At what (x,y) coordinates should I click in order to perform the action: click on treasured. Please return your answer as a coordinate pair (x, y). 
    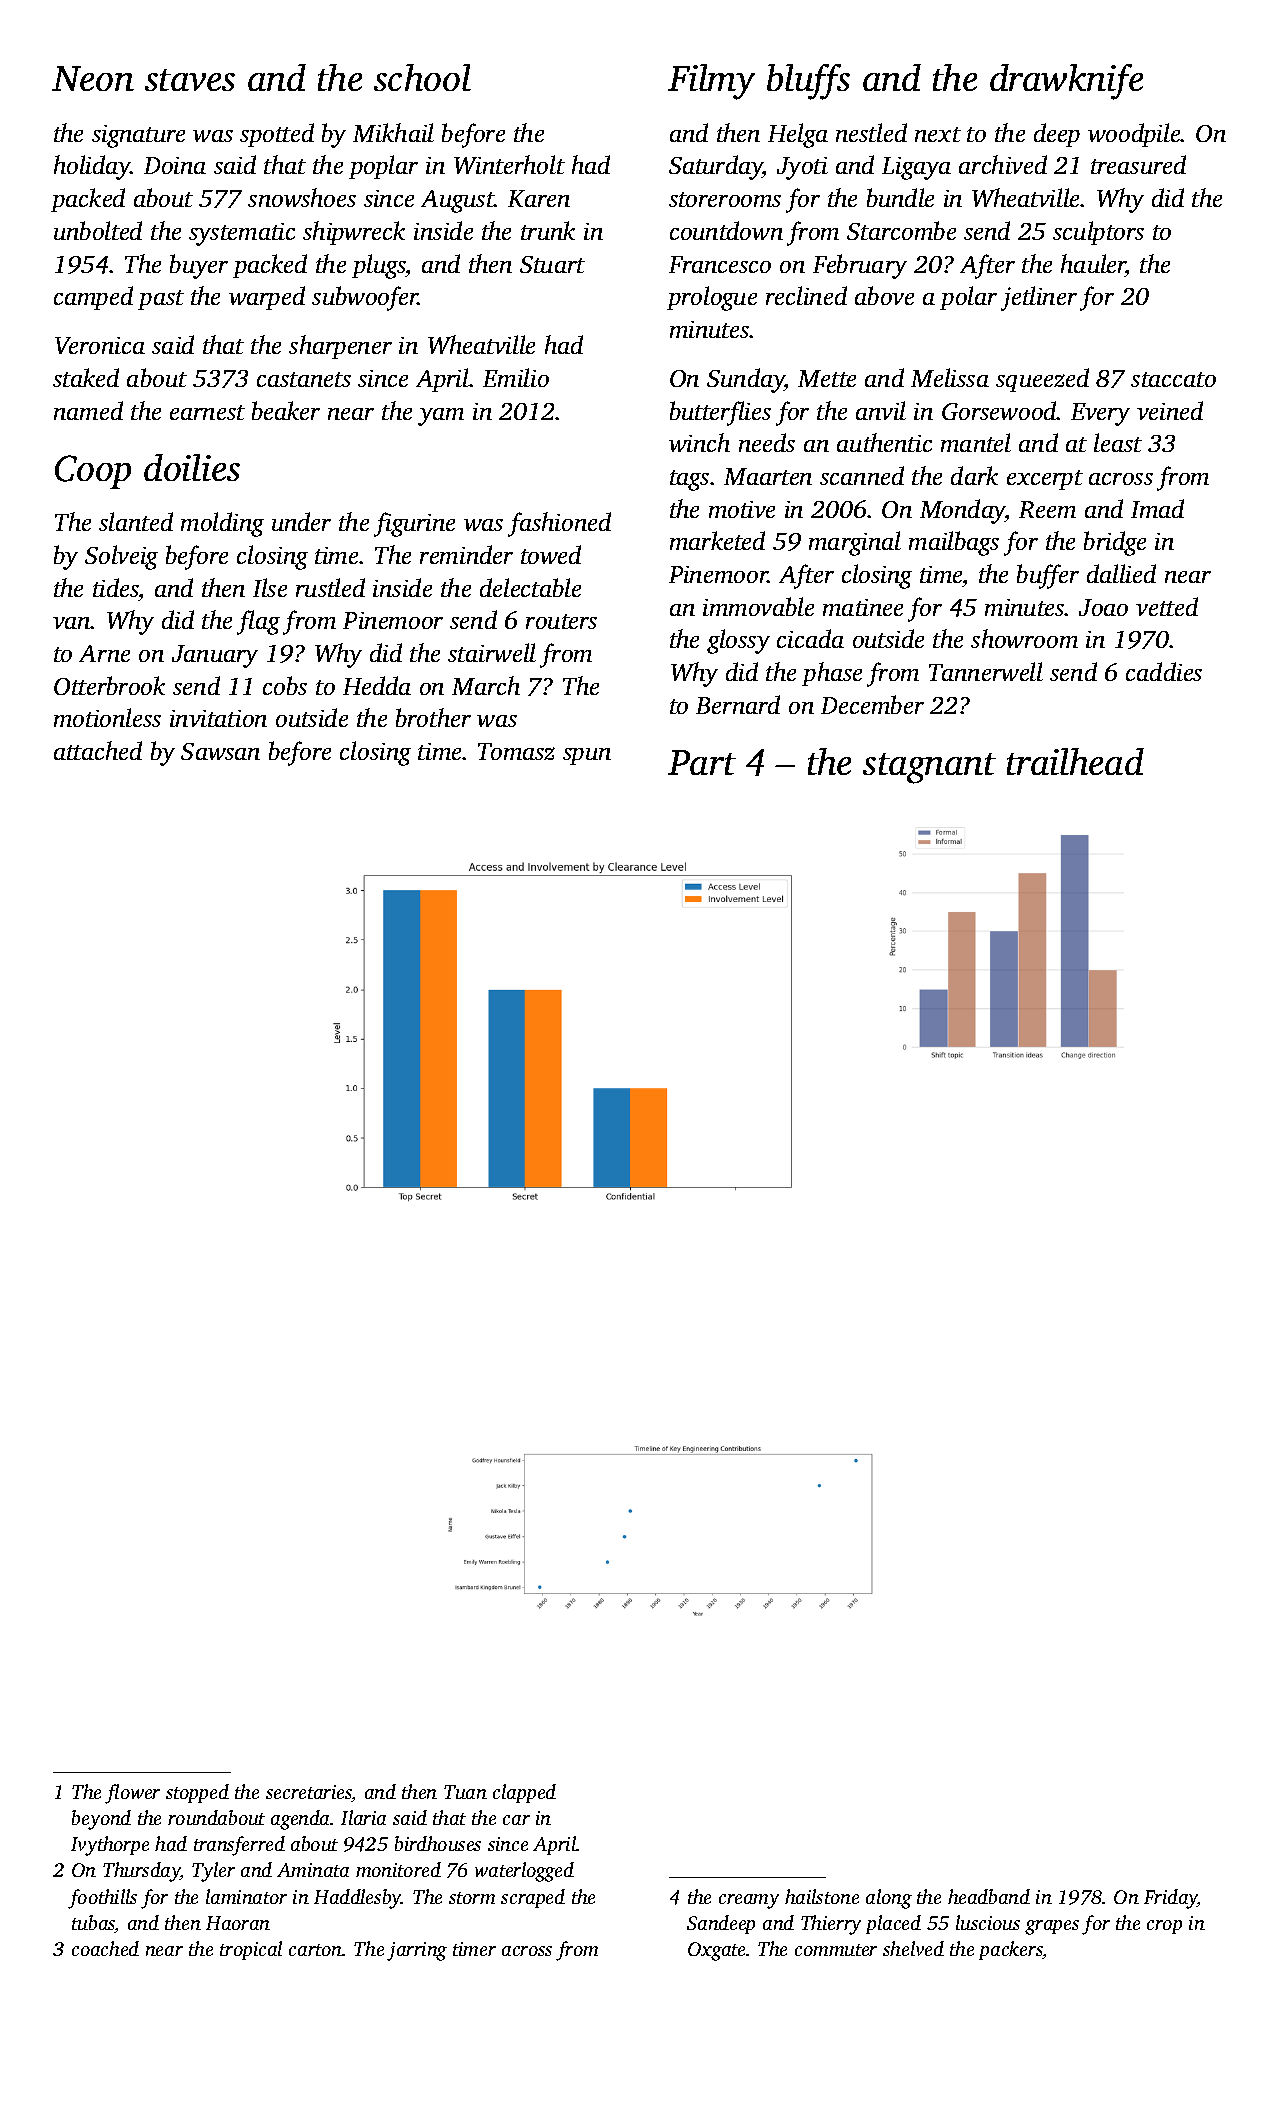
    Looking at the image, I should click on (1138, 164).
